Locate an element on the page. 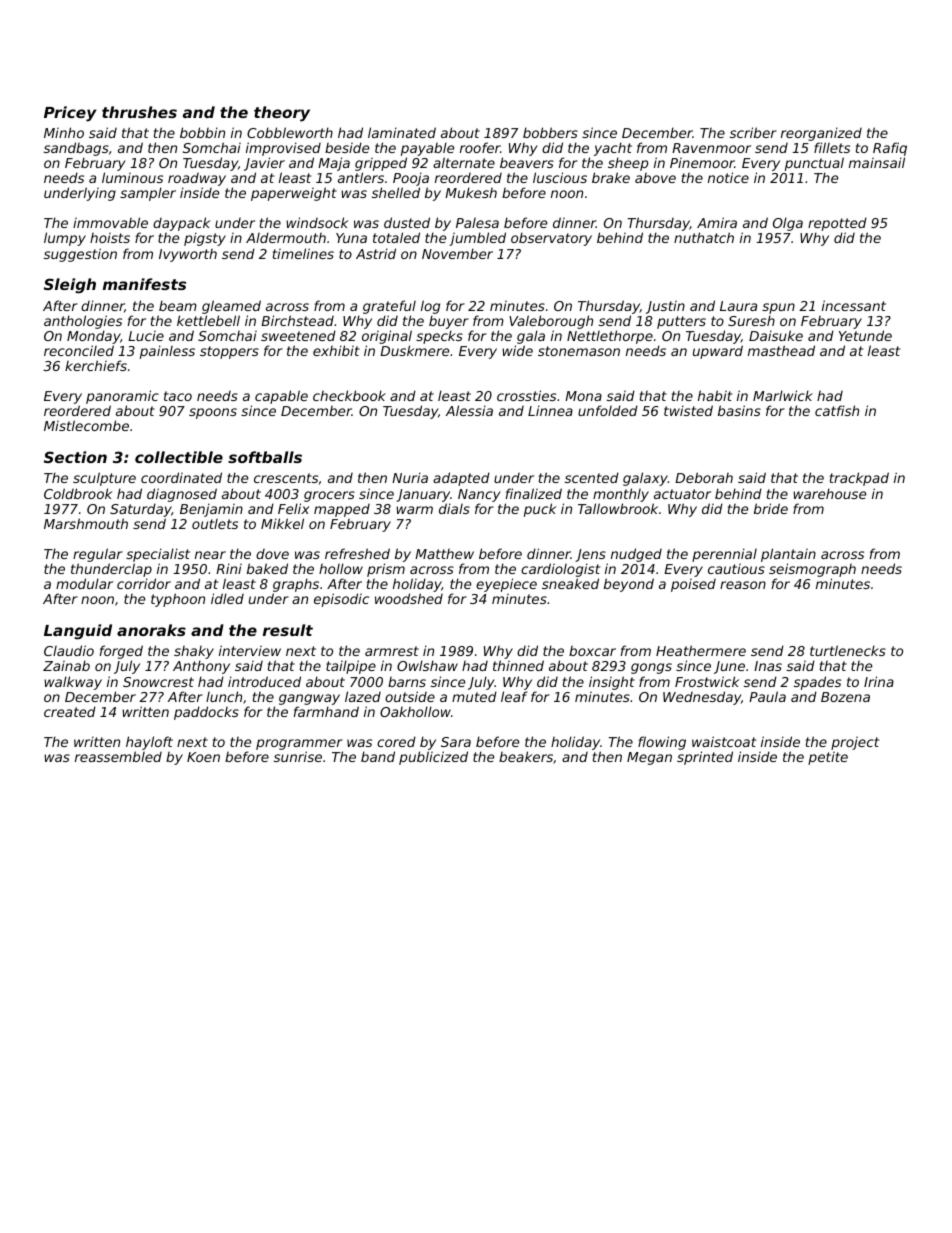 Image resolution: width=952 pixels, height=1233 pixels. panoramic is located at coordinates (122, 398).
